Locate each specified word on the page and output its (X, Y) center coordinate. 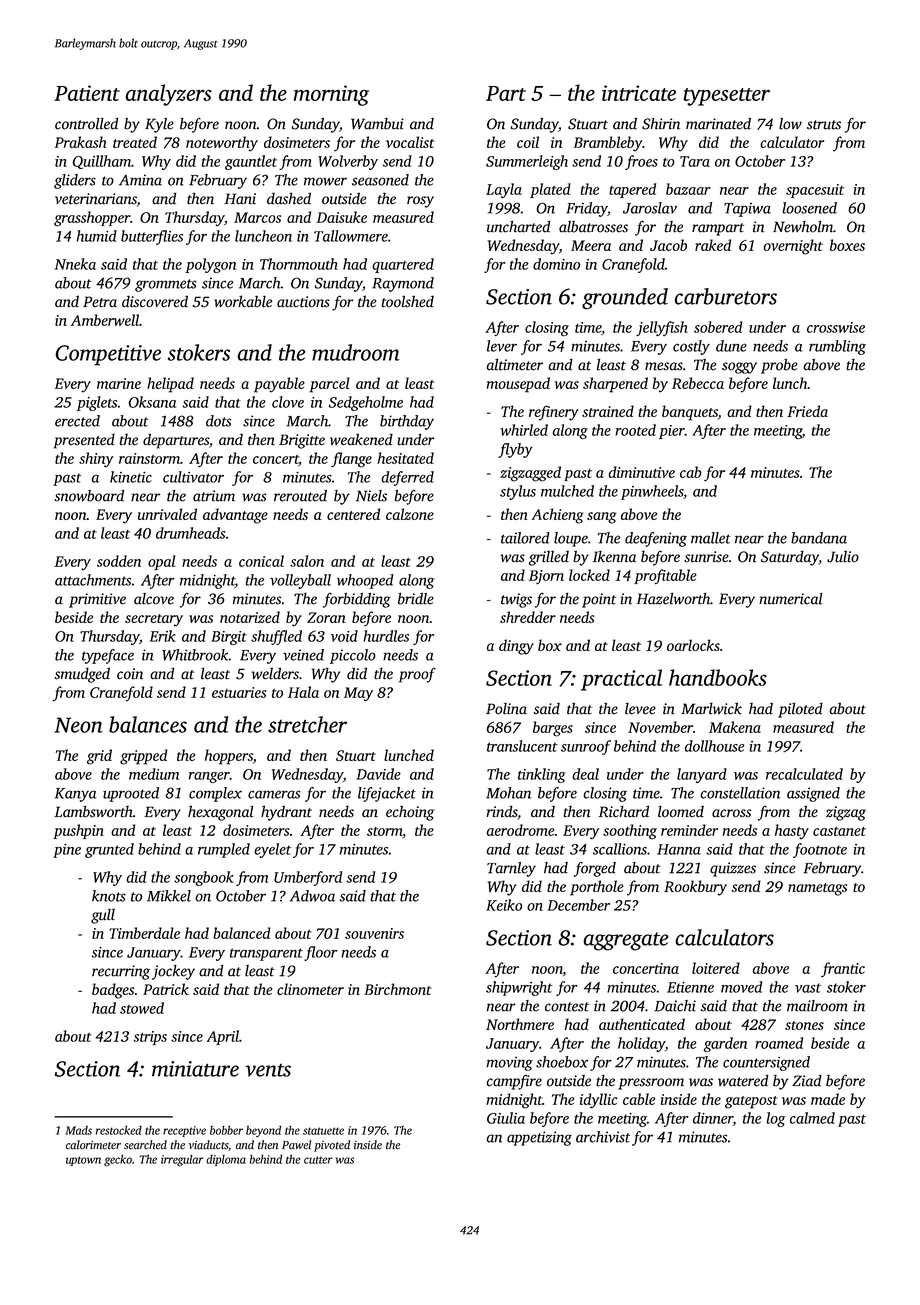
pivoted (332, 1146)
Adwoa (312, 896)
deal (585, 774)
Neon (78, 725)
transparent (266, 954)
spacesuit (815, 191)
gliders (75, 181)
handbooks (718, 677)
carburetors (725, 296)
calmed (812, 1118)
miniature (195, 1069)
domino (556, 264)
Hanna (679, 849)
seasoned (380, 180)
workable (243, 301)
